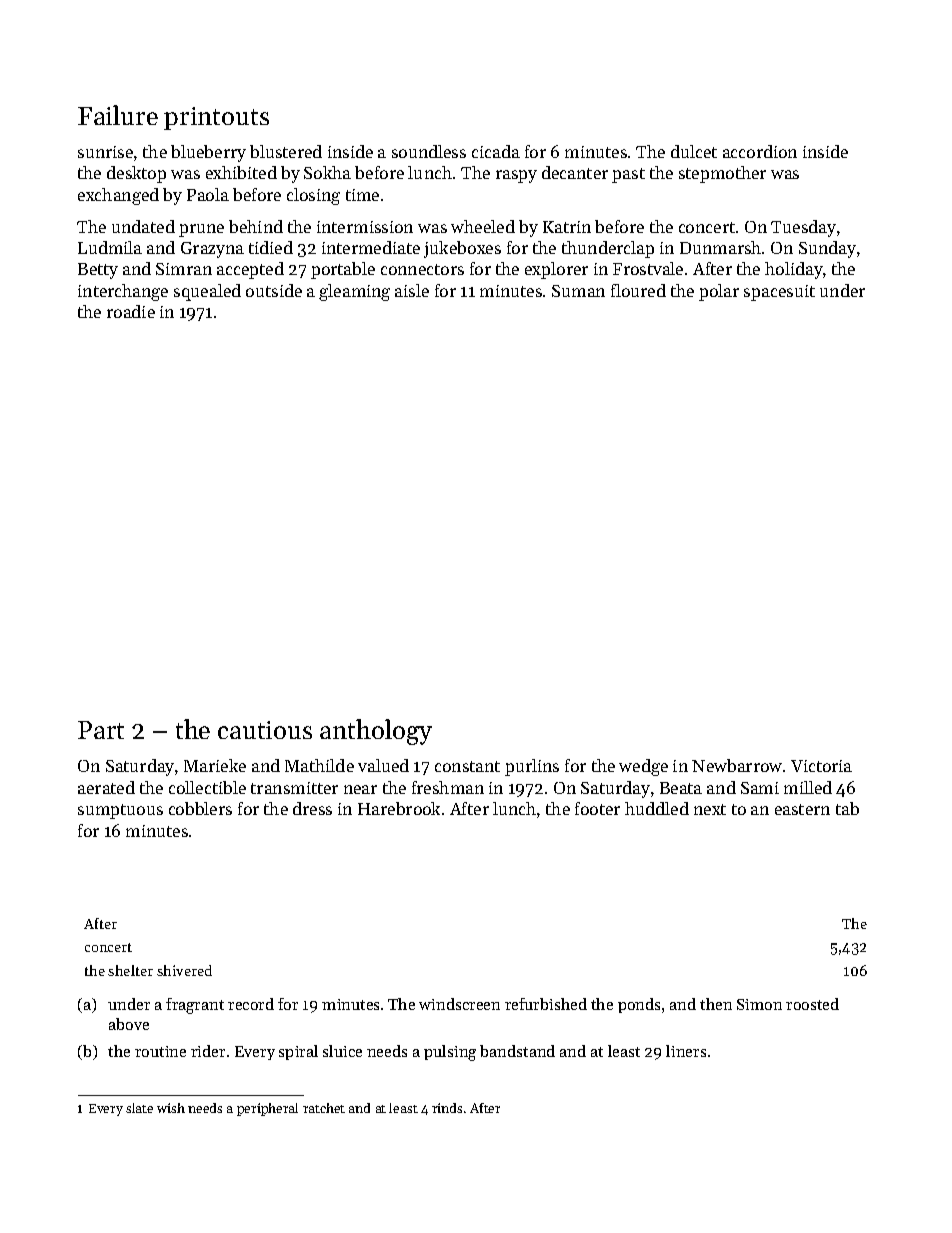 Image resolution: width=952 pixels, height=1233 pixels. I want to click on Failure, so click(118, 115).
